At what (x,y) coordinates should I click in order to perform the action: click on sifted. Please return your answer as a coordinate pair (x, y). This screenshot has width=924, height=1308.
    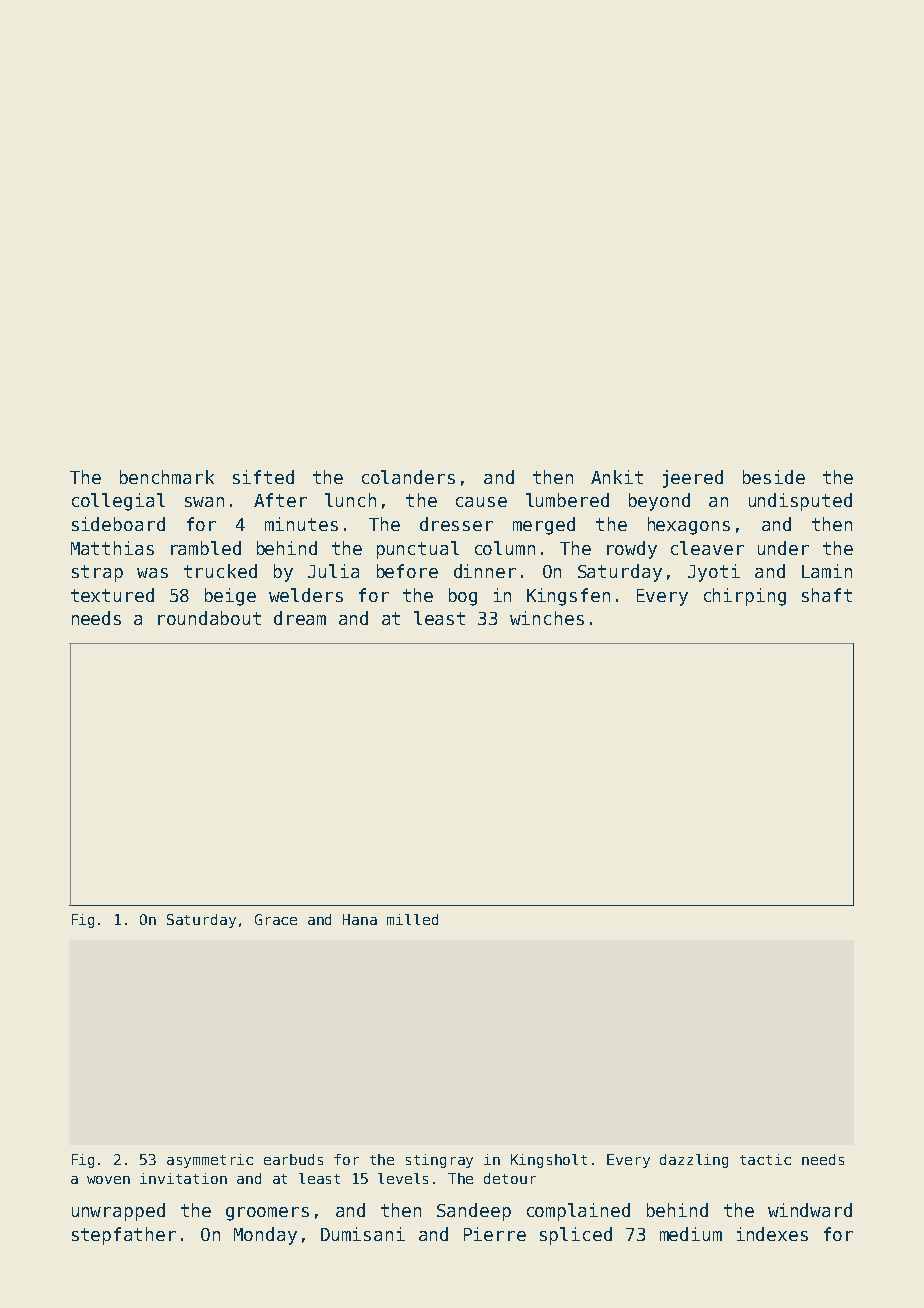
    Looking at the image, I should click on (263, 477).
